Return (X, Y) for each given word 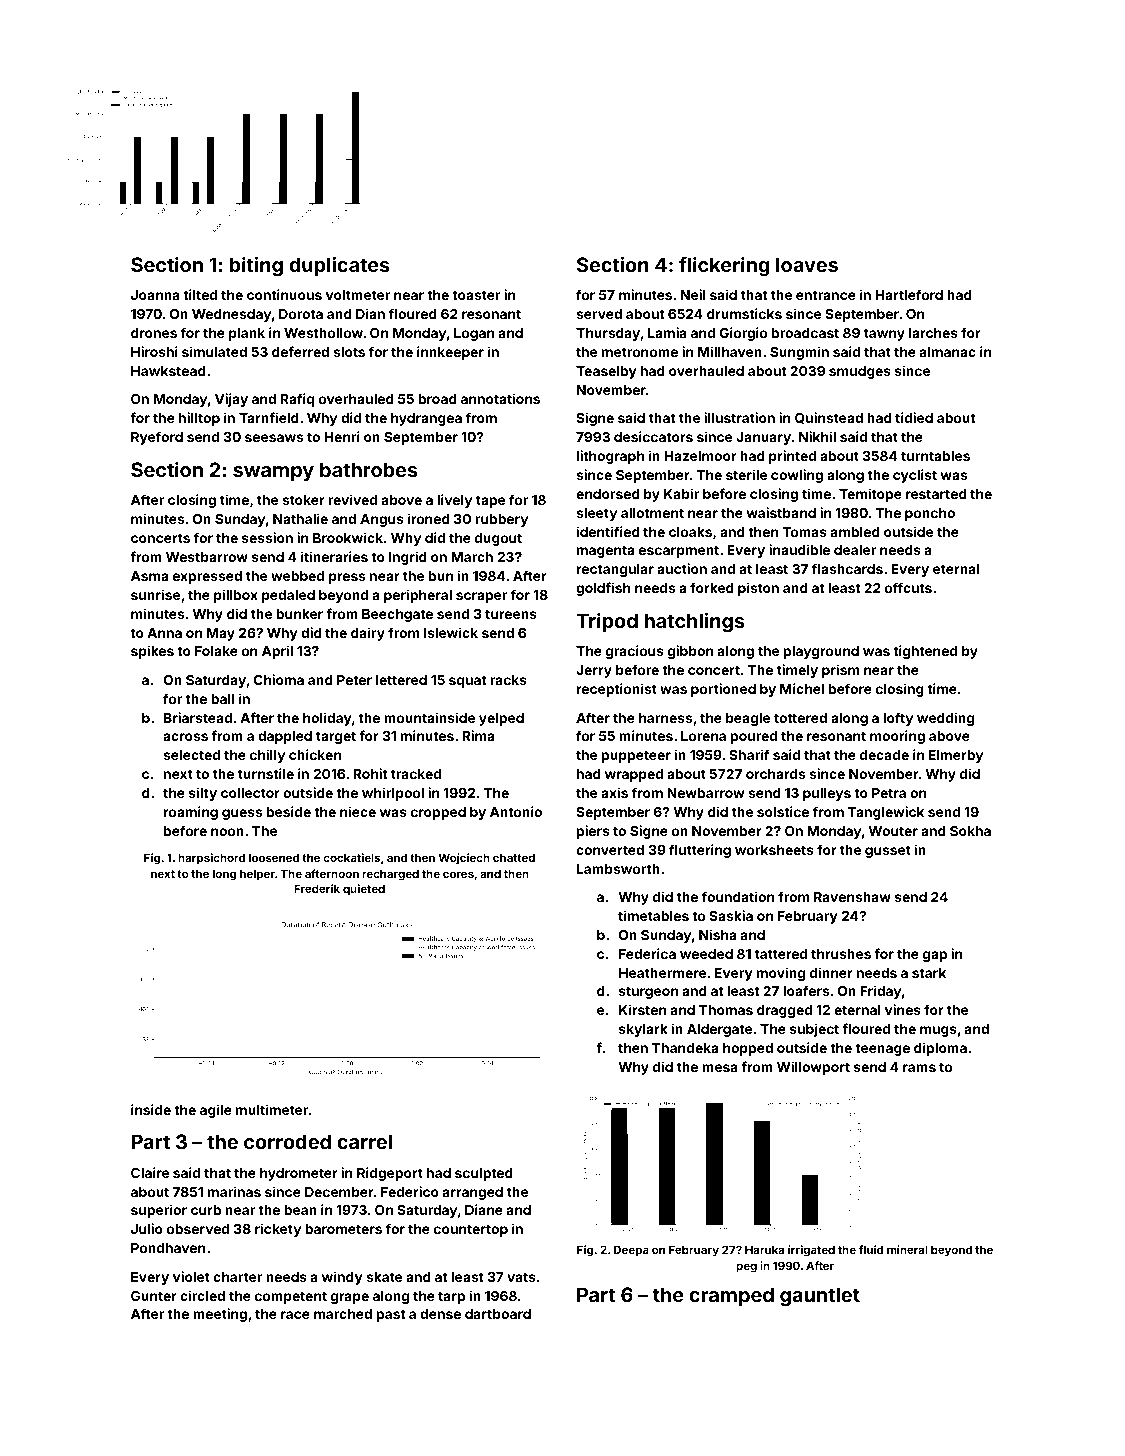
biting (256, 267)
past (391, 1315)
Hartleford (909, 294)
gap (935, 956)
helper (257, 875)
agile (216, 1111)
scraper (481, 597)
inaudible (799, 549)
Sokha (970, 831)
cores (458, 874)
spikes (152, 652)
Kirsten (642, 1009)
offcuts (908, 587)
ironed (429, 518)
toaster (476, 295)
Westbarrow (207, 557)
